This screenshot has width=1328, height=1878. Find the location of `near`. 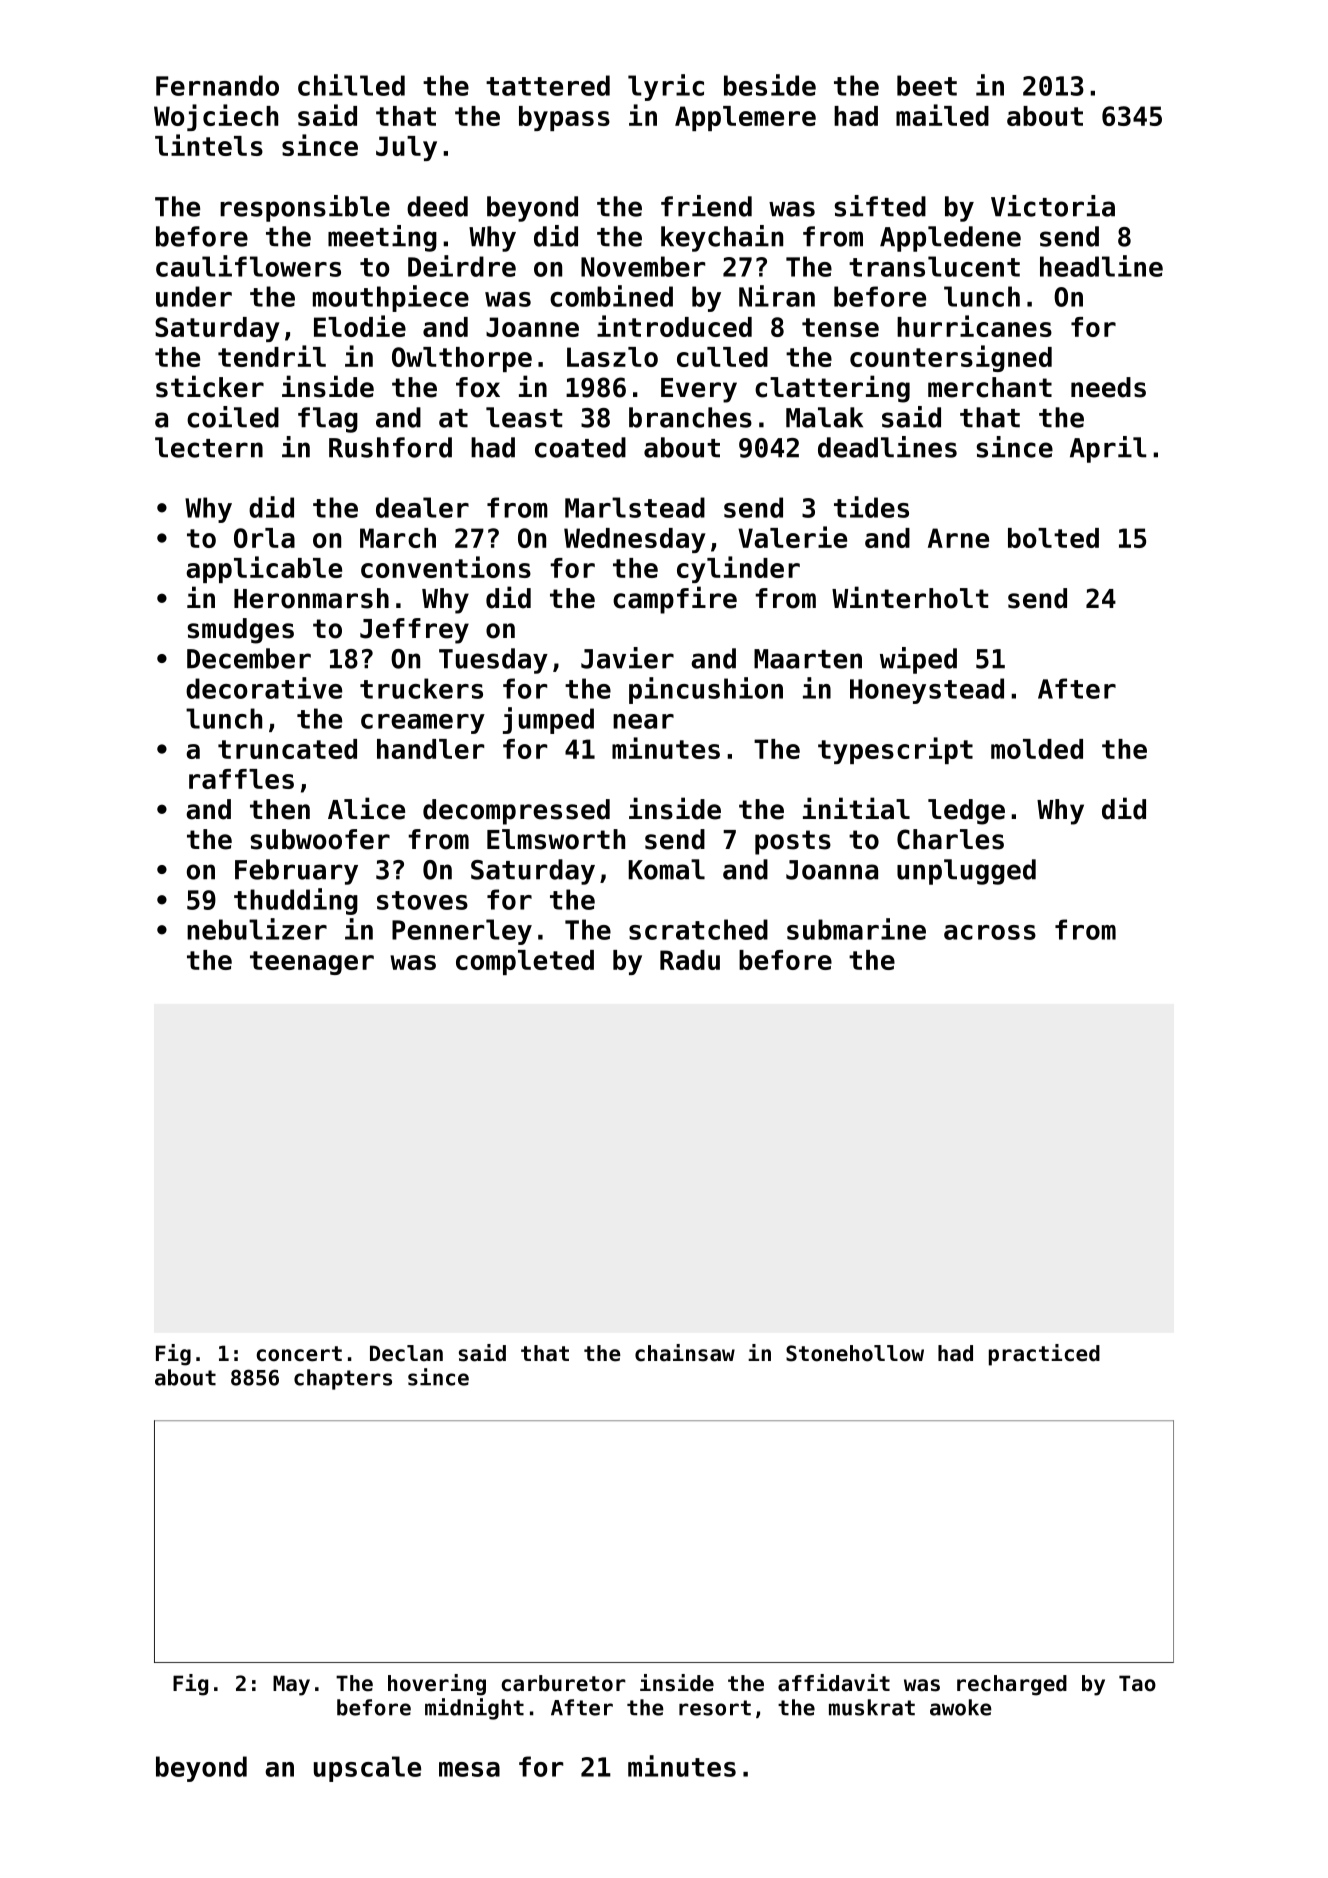

near is located at coordinates (643, 721).
